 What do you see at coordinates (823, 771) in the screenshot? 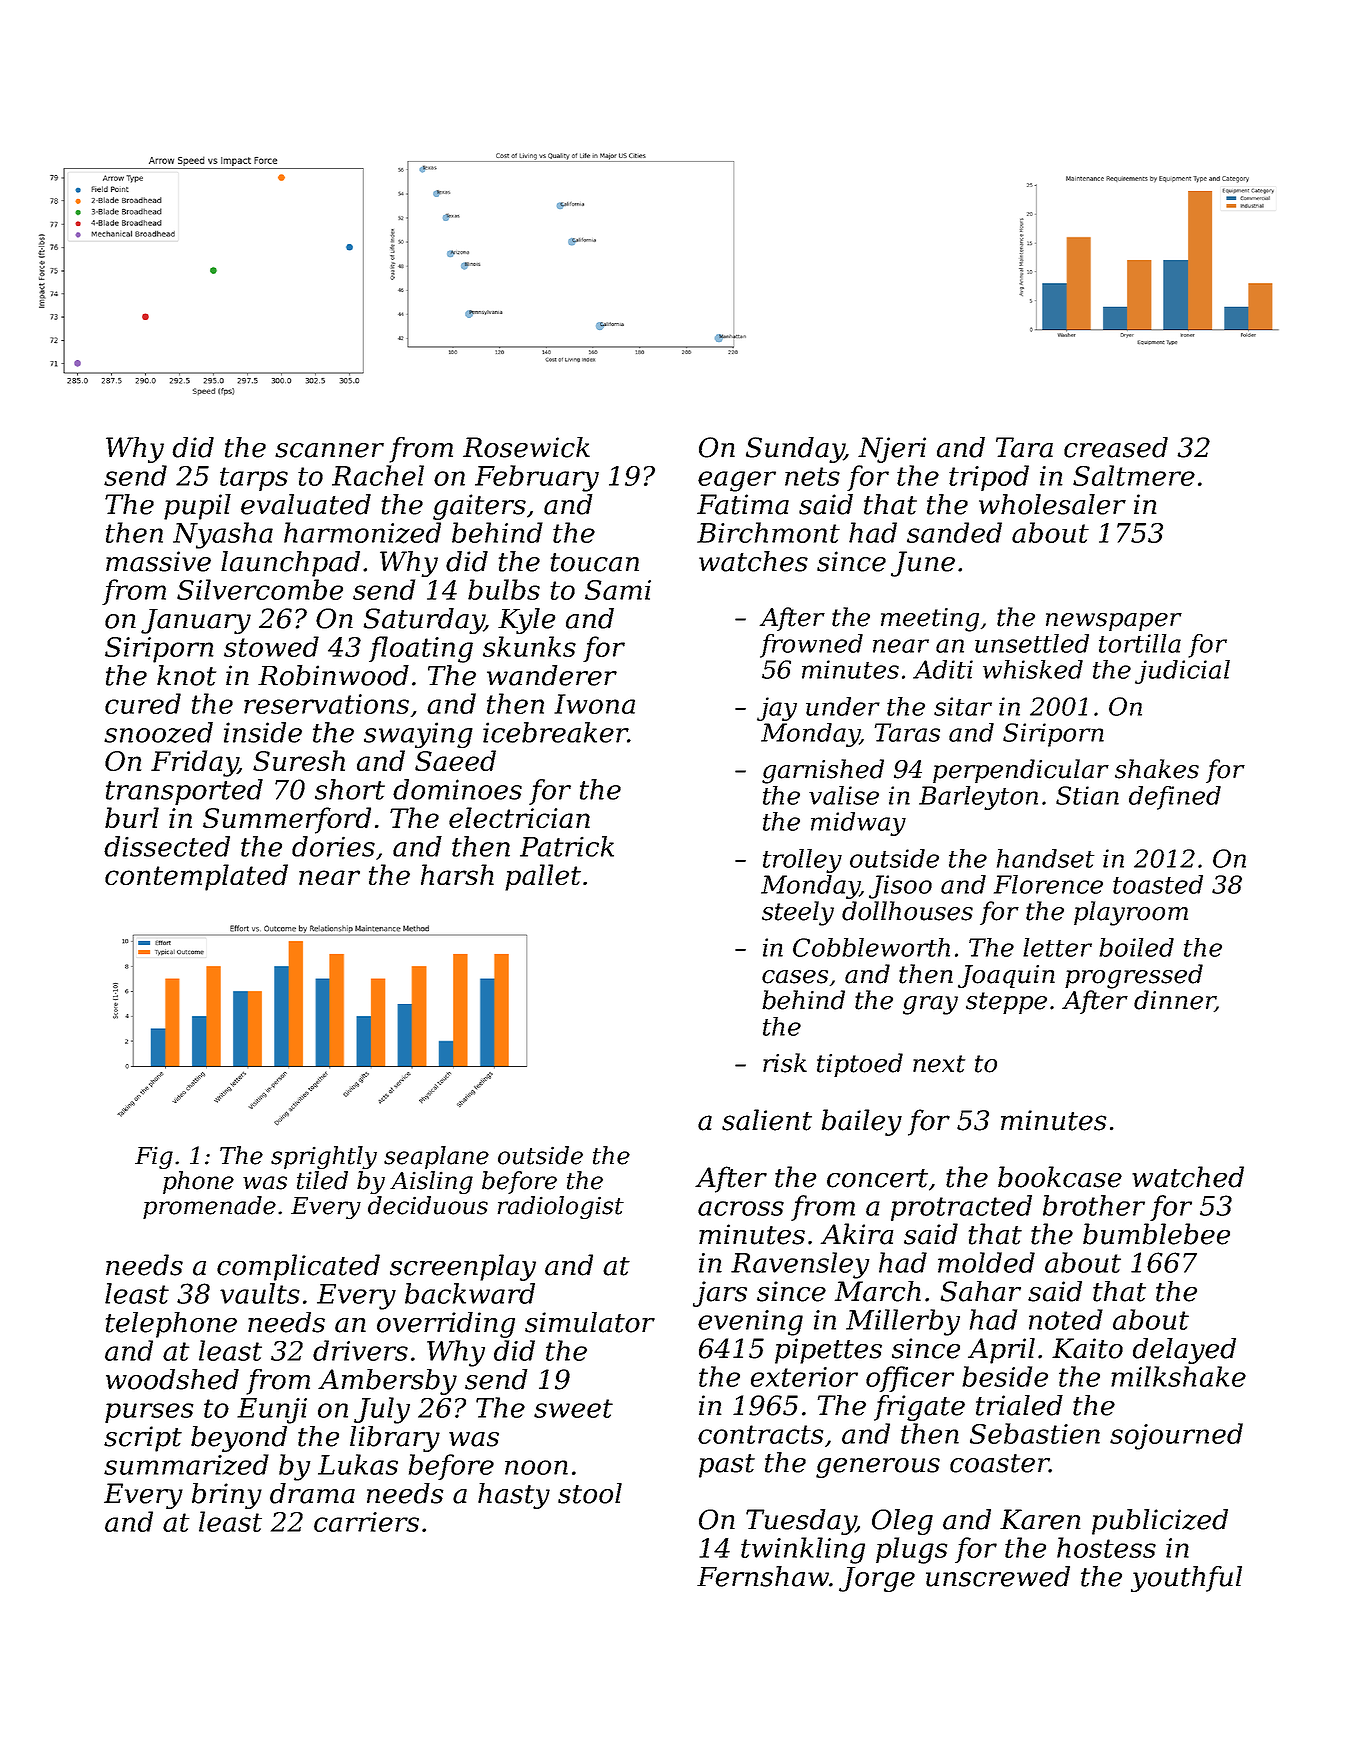
I see `garnished` at bounding box center [823, 771].
